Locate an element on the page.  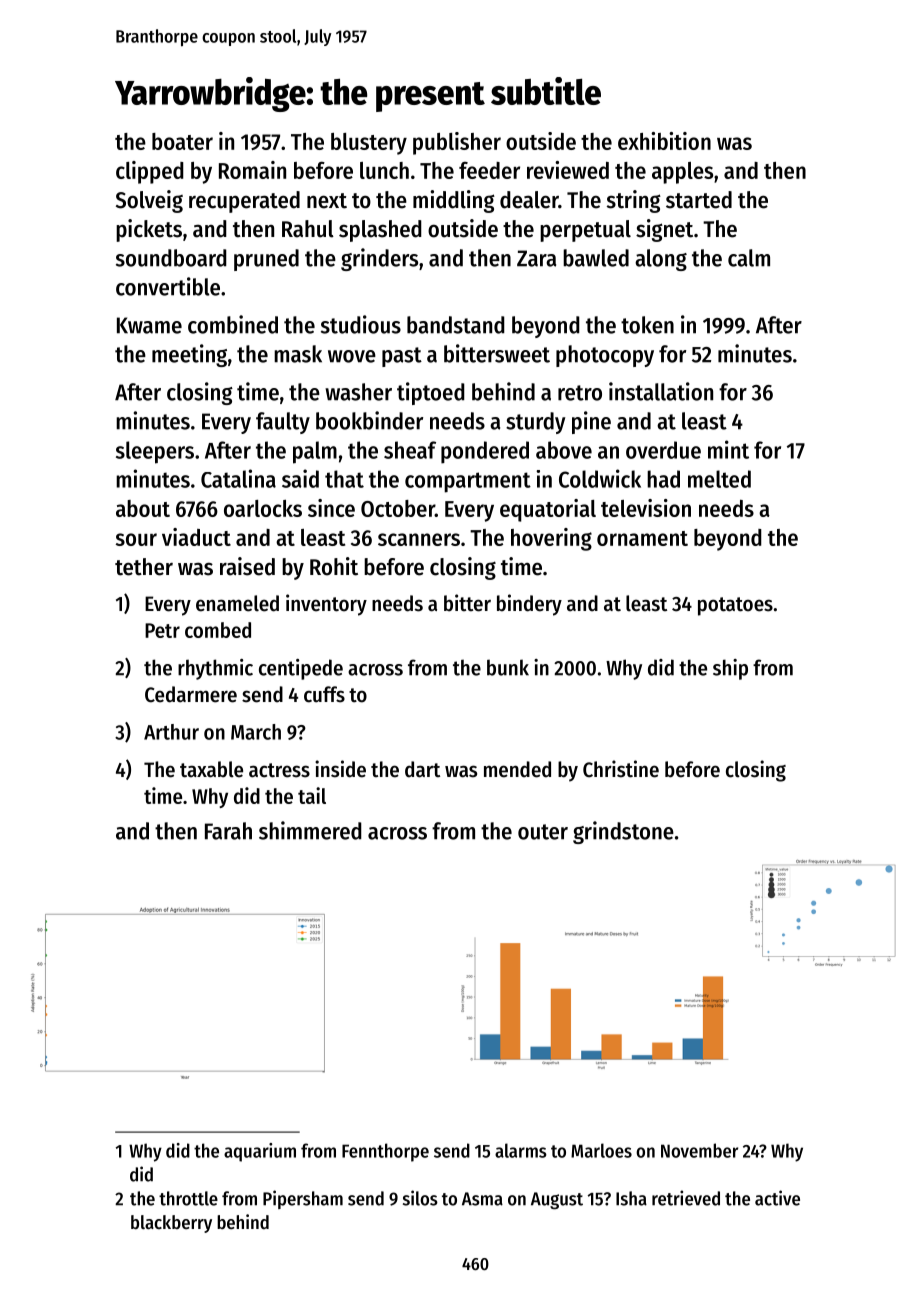
Christine is located at coordinates (621, 769).
